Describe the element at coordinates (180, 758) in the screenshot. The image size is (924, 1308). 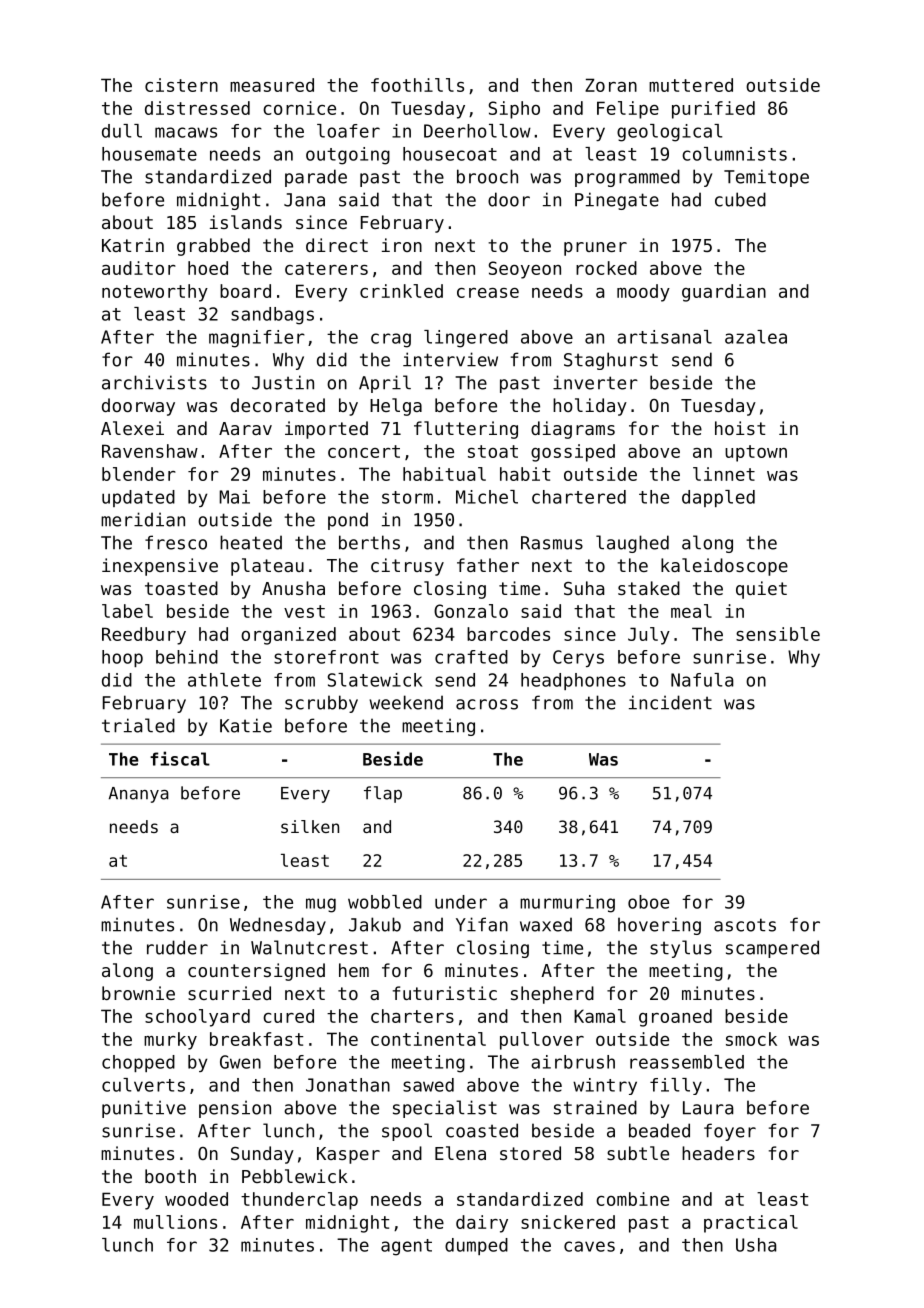
I see `fiscal` at that location.
